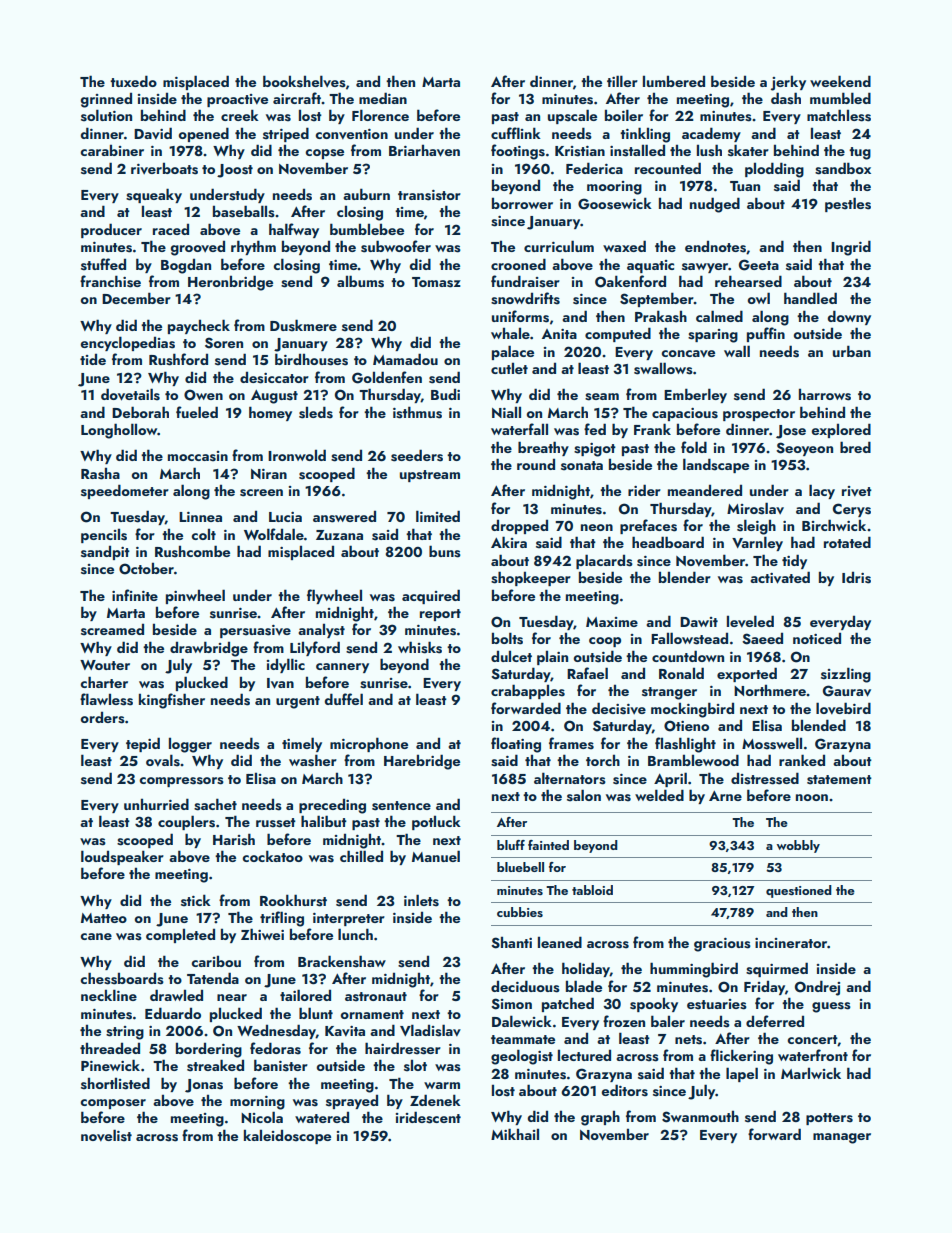 The width and height of the image is (952, 1233). I want to click on Goldenfen, so click(387, 377).
